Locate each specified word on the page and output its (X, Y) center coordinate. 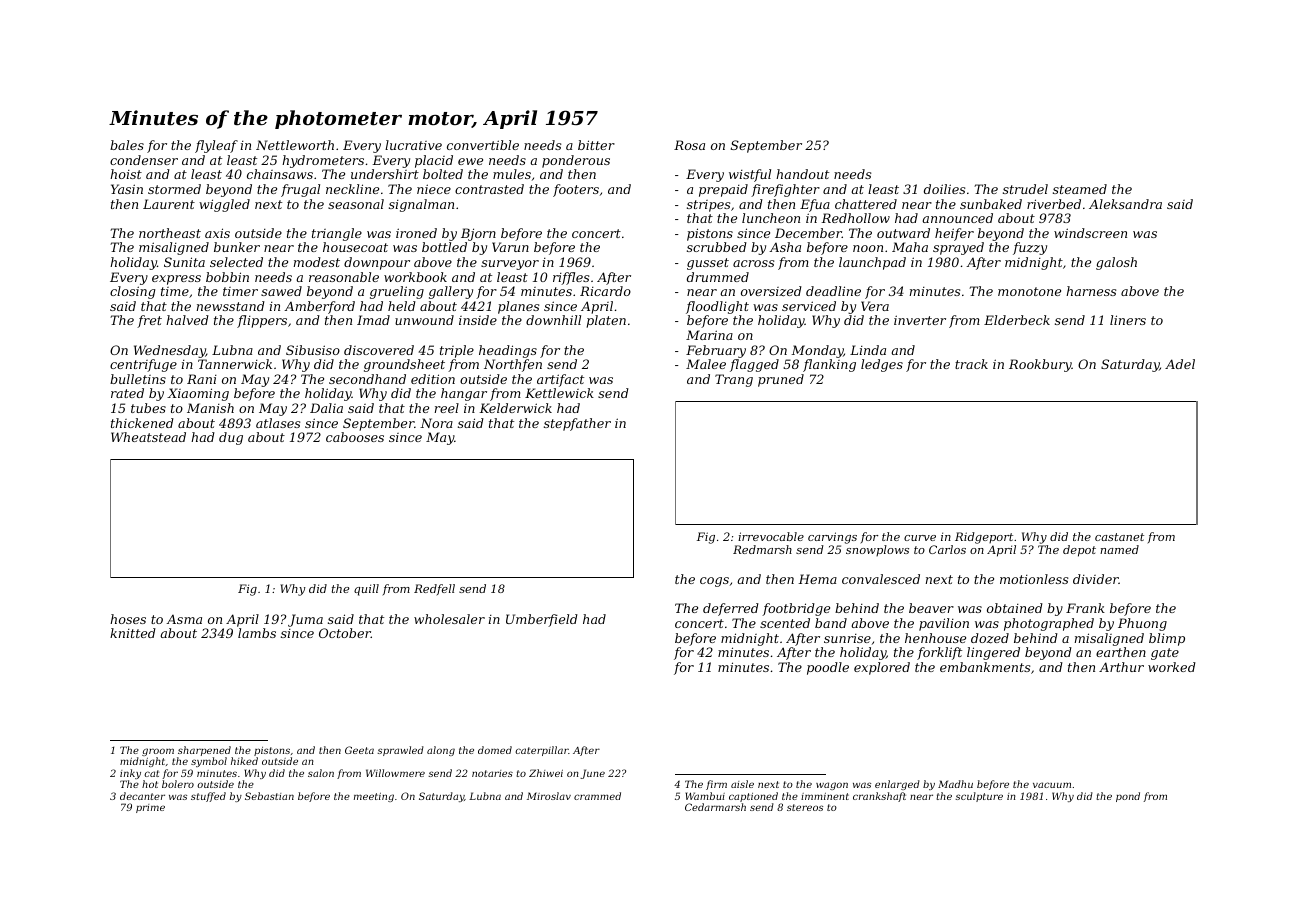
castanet (1119, 537)
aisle (742, 784)
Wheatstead (148, 437)
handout (802, 174)
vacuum (1052, 785)
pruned (781, 380)
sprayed (958, 248)
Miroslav (549, 796)
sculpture (979, 797)
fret (149, 321)
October (345, 633)
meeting (374, 797)
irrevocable (771, 536)
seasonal (356, 204)
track (971, 364)
